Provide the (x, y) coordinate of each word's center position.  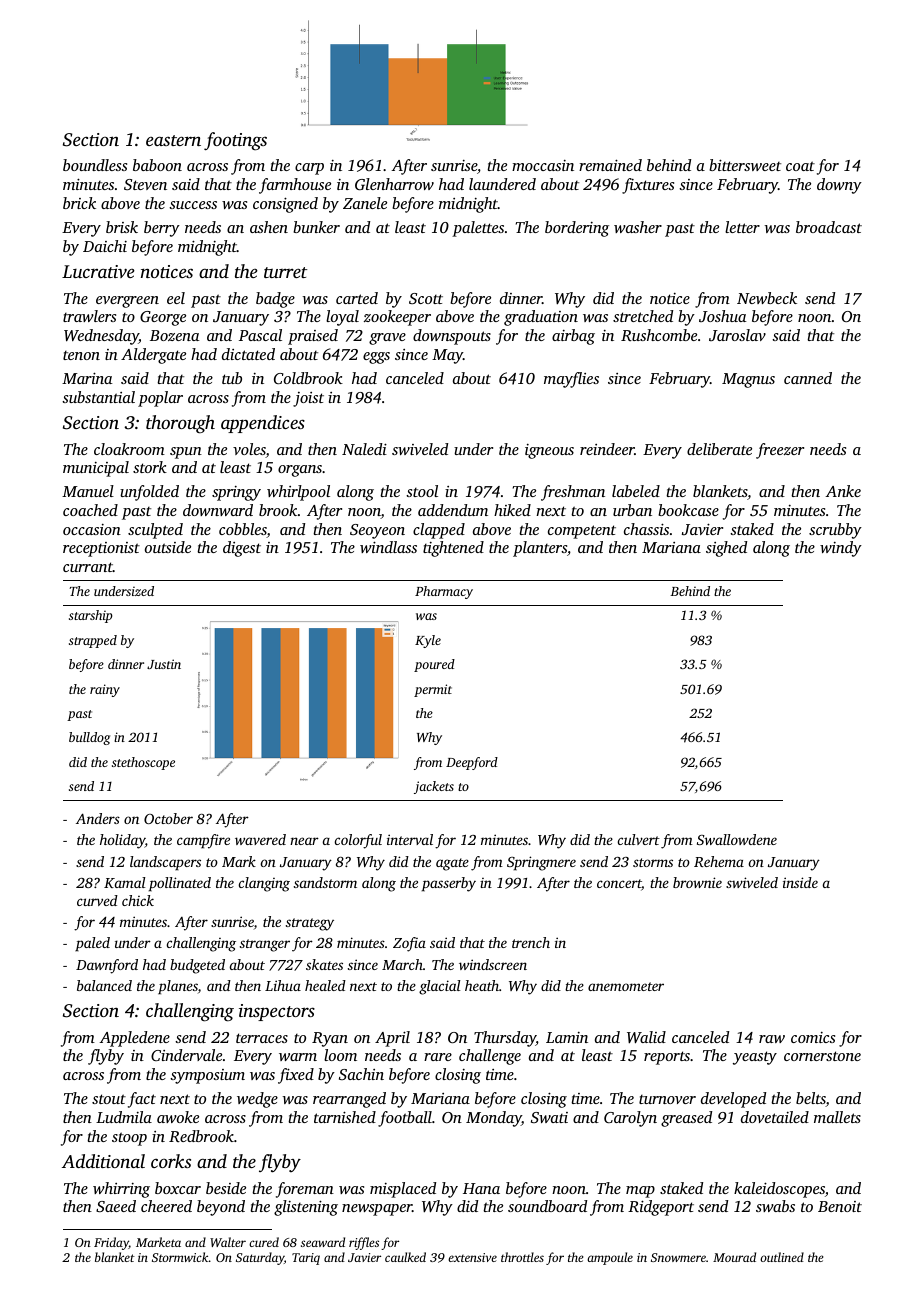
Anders (98, 818)
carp (309, 169)
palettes (478, 229)
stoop (129, 1139)
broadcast (829, 227)
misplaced (403, 1190)
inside (800, 882)
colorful (358, 841)
